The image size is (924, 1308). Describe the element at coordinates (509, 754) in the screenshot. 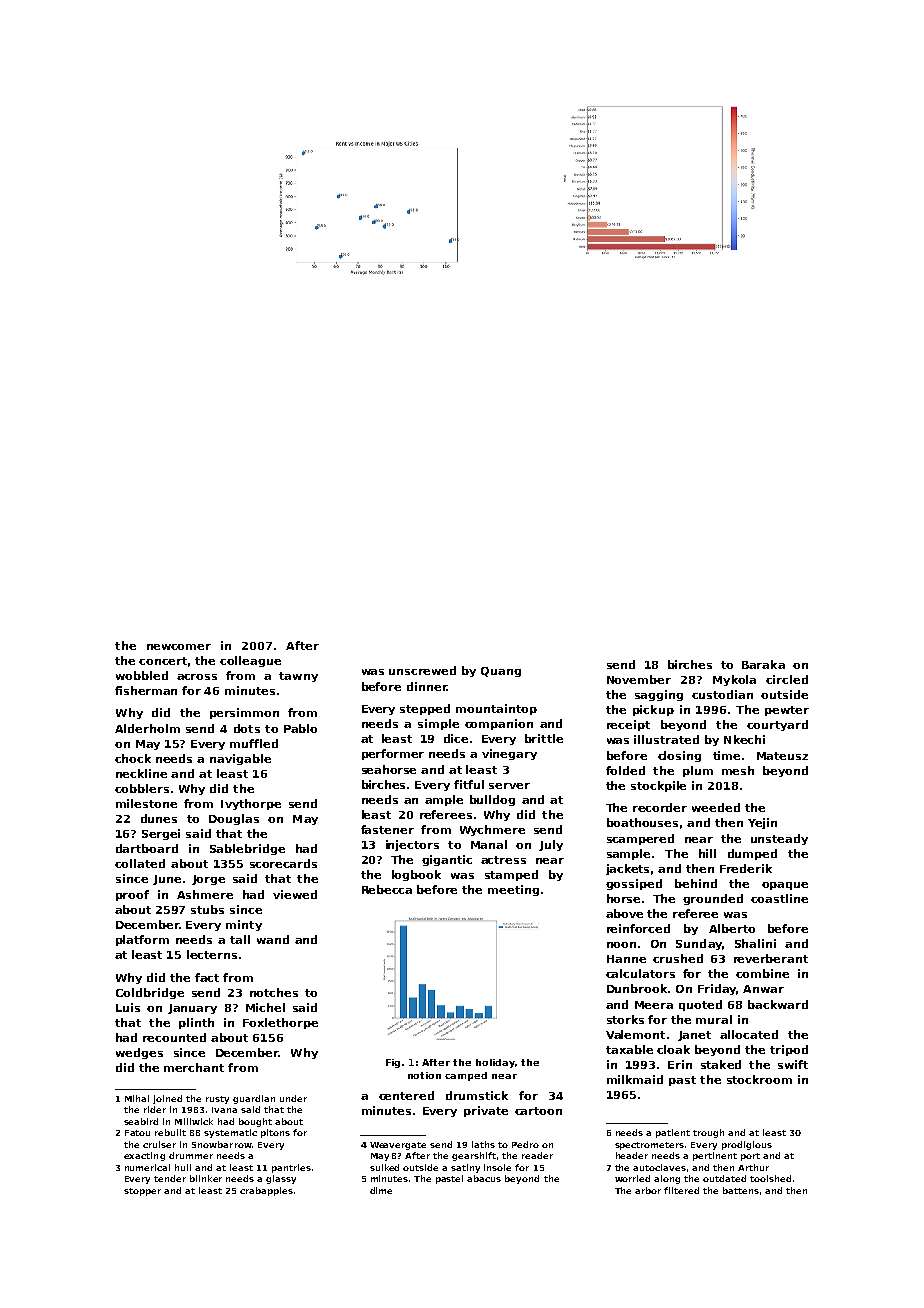

I see `vinegary` at that location.
